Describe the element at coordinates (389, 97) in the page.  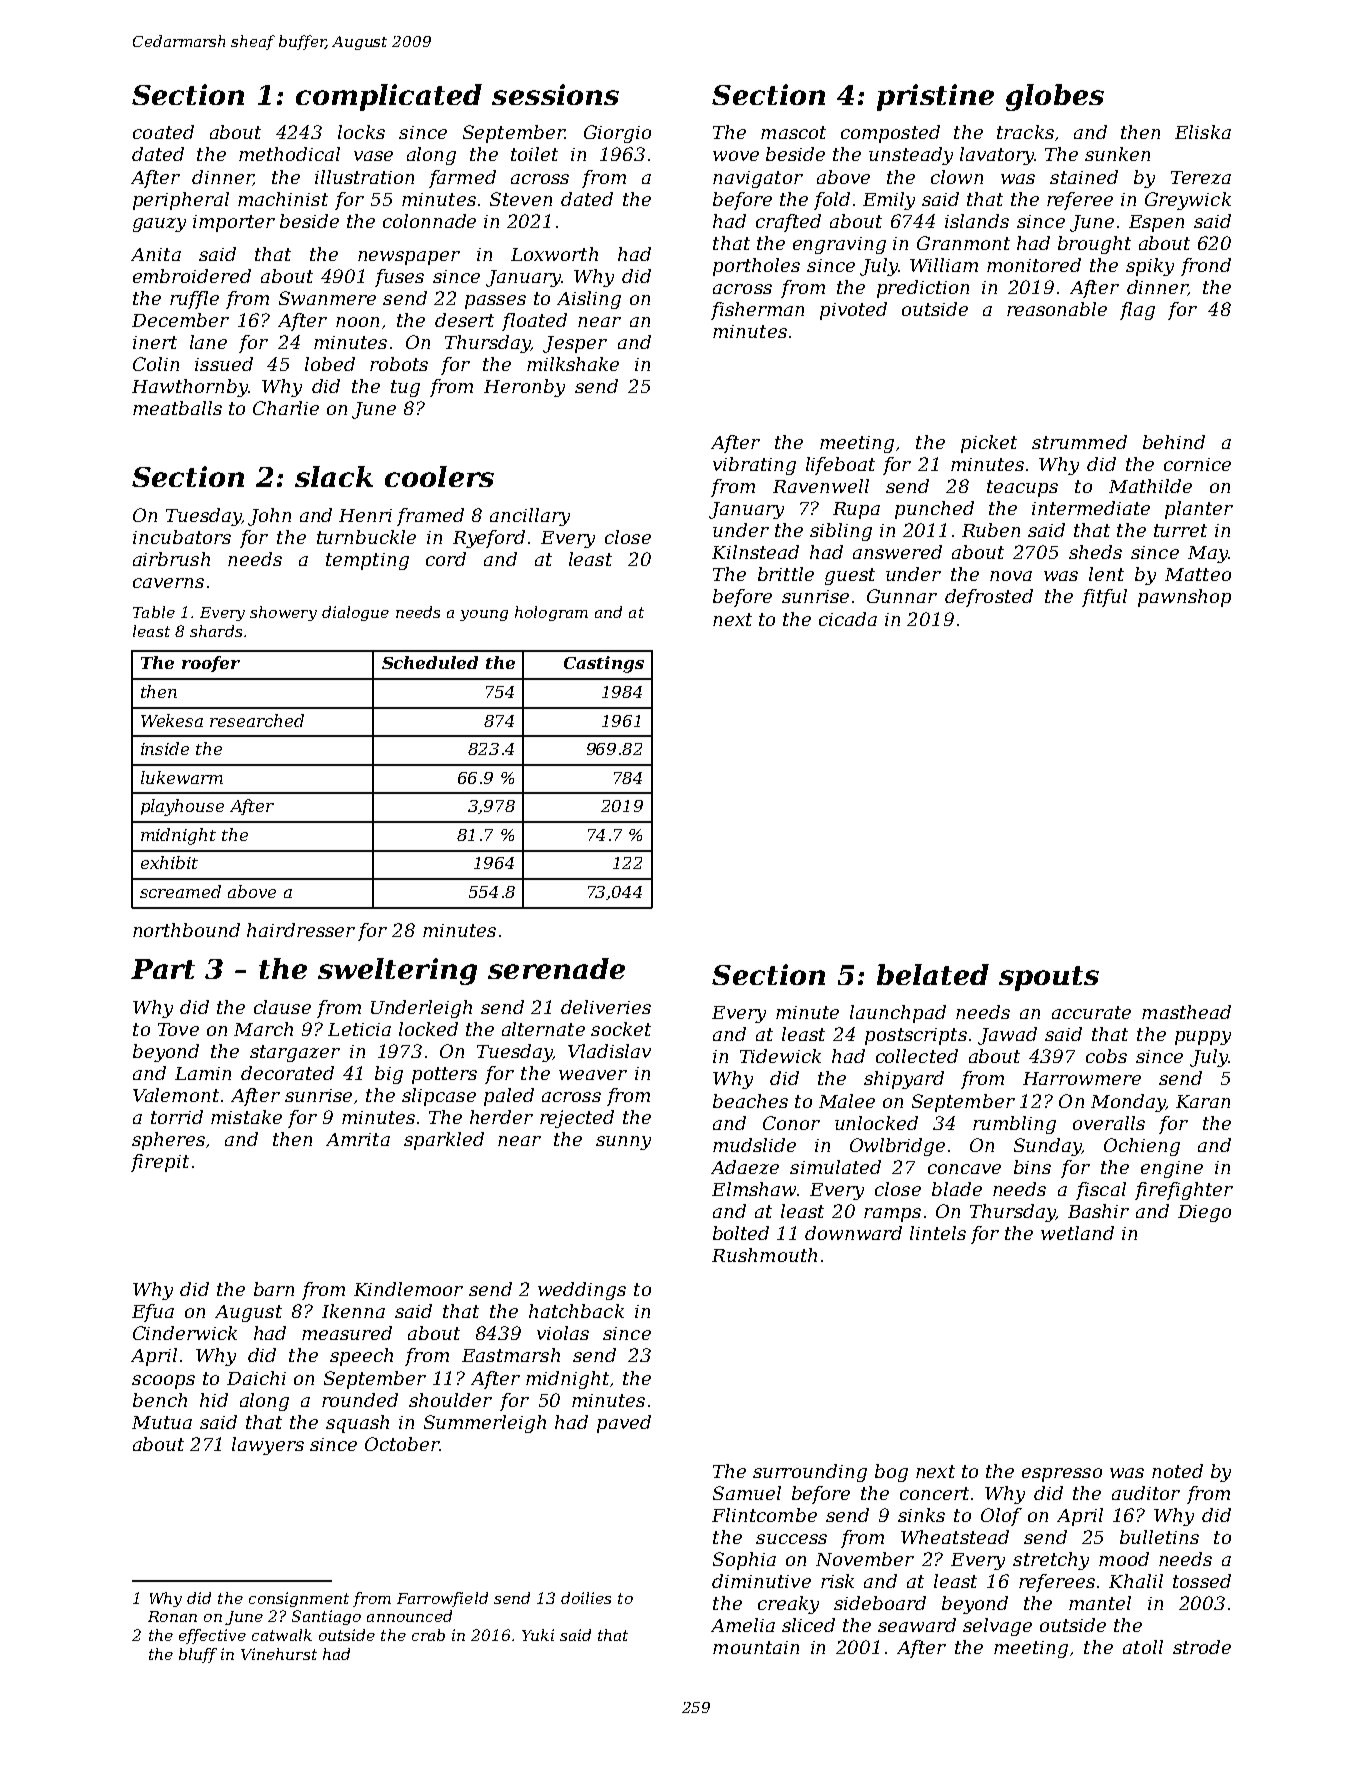
I see `complicated` at that location.
